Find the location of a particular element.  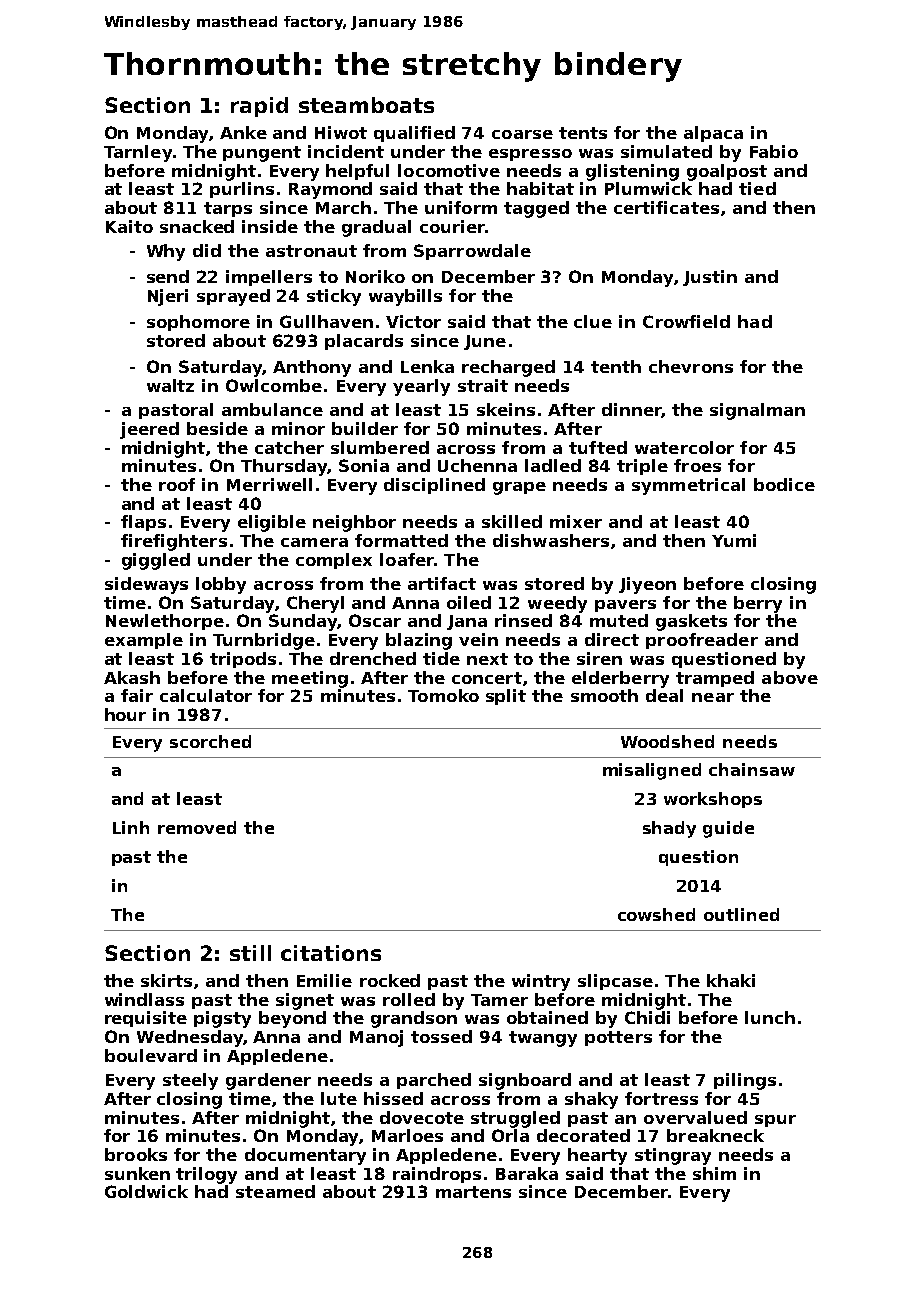

rocked is located at coordinates (390, 980).
